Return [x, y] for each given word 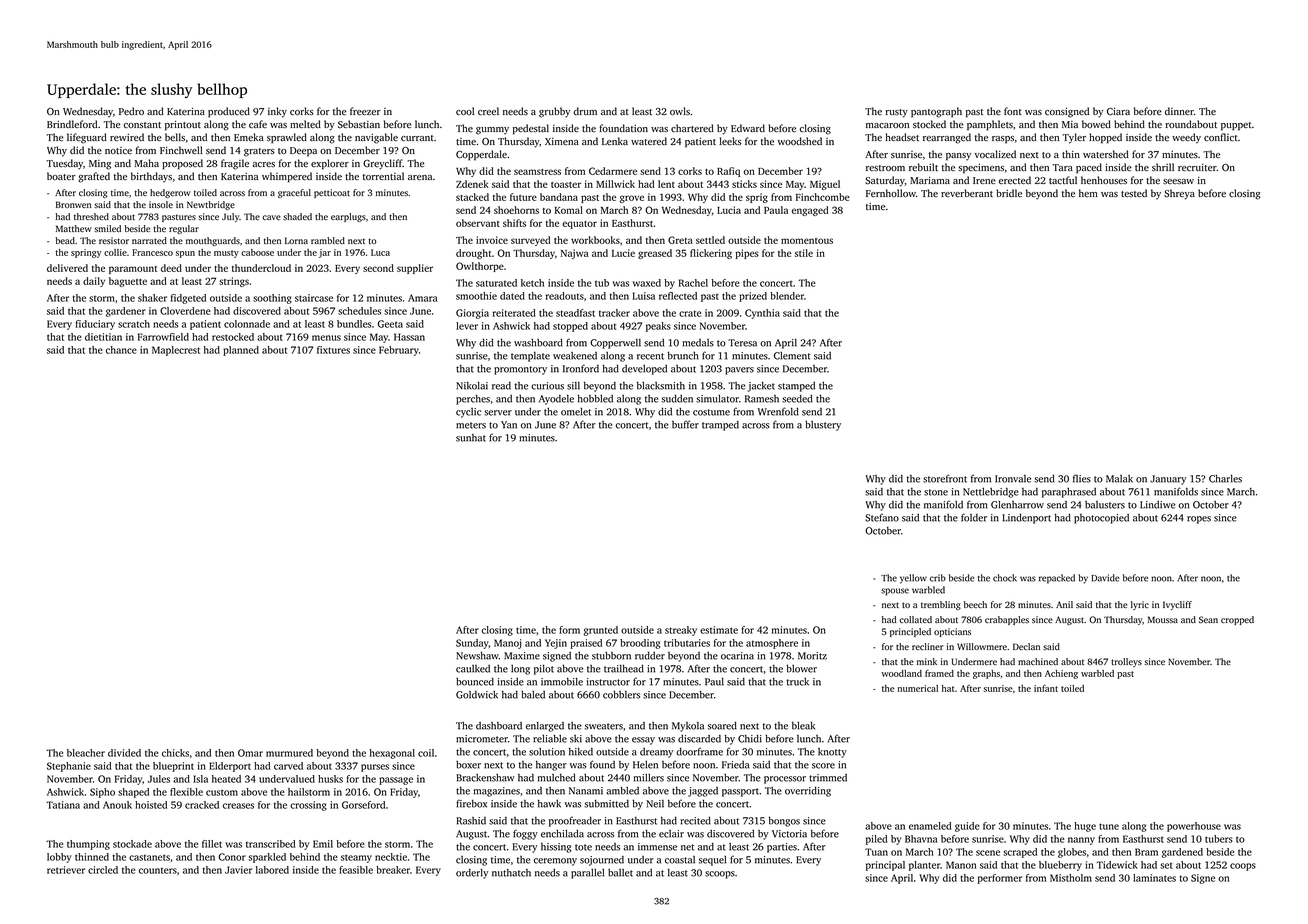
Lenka [615, 141]
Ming [100, 165]
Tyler [1074, 138]
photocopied [1101, 519]
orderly [472, 874]
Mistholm [1071, 878]
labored [272, 870]
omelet [576, 412]
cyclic [468, 413]
